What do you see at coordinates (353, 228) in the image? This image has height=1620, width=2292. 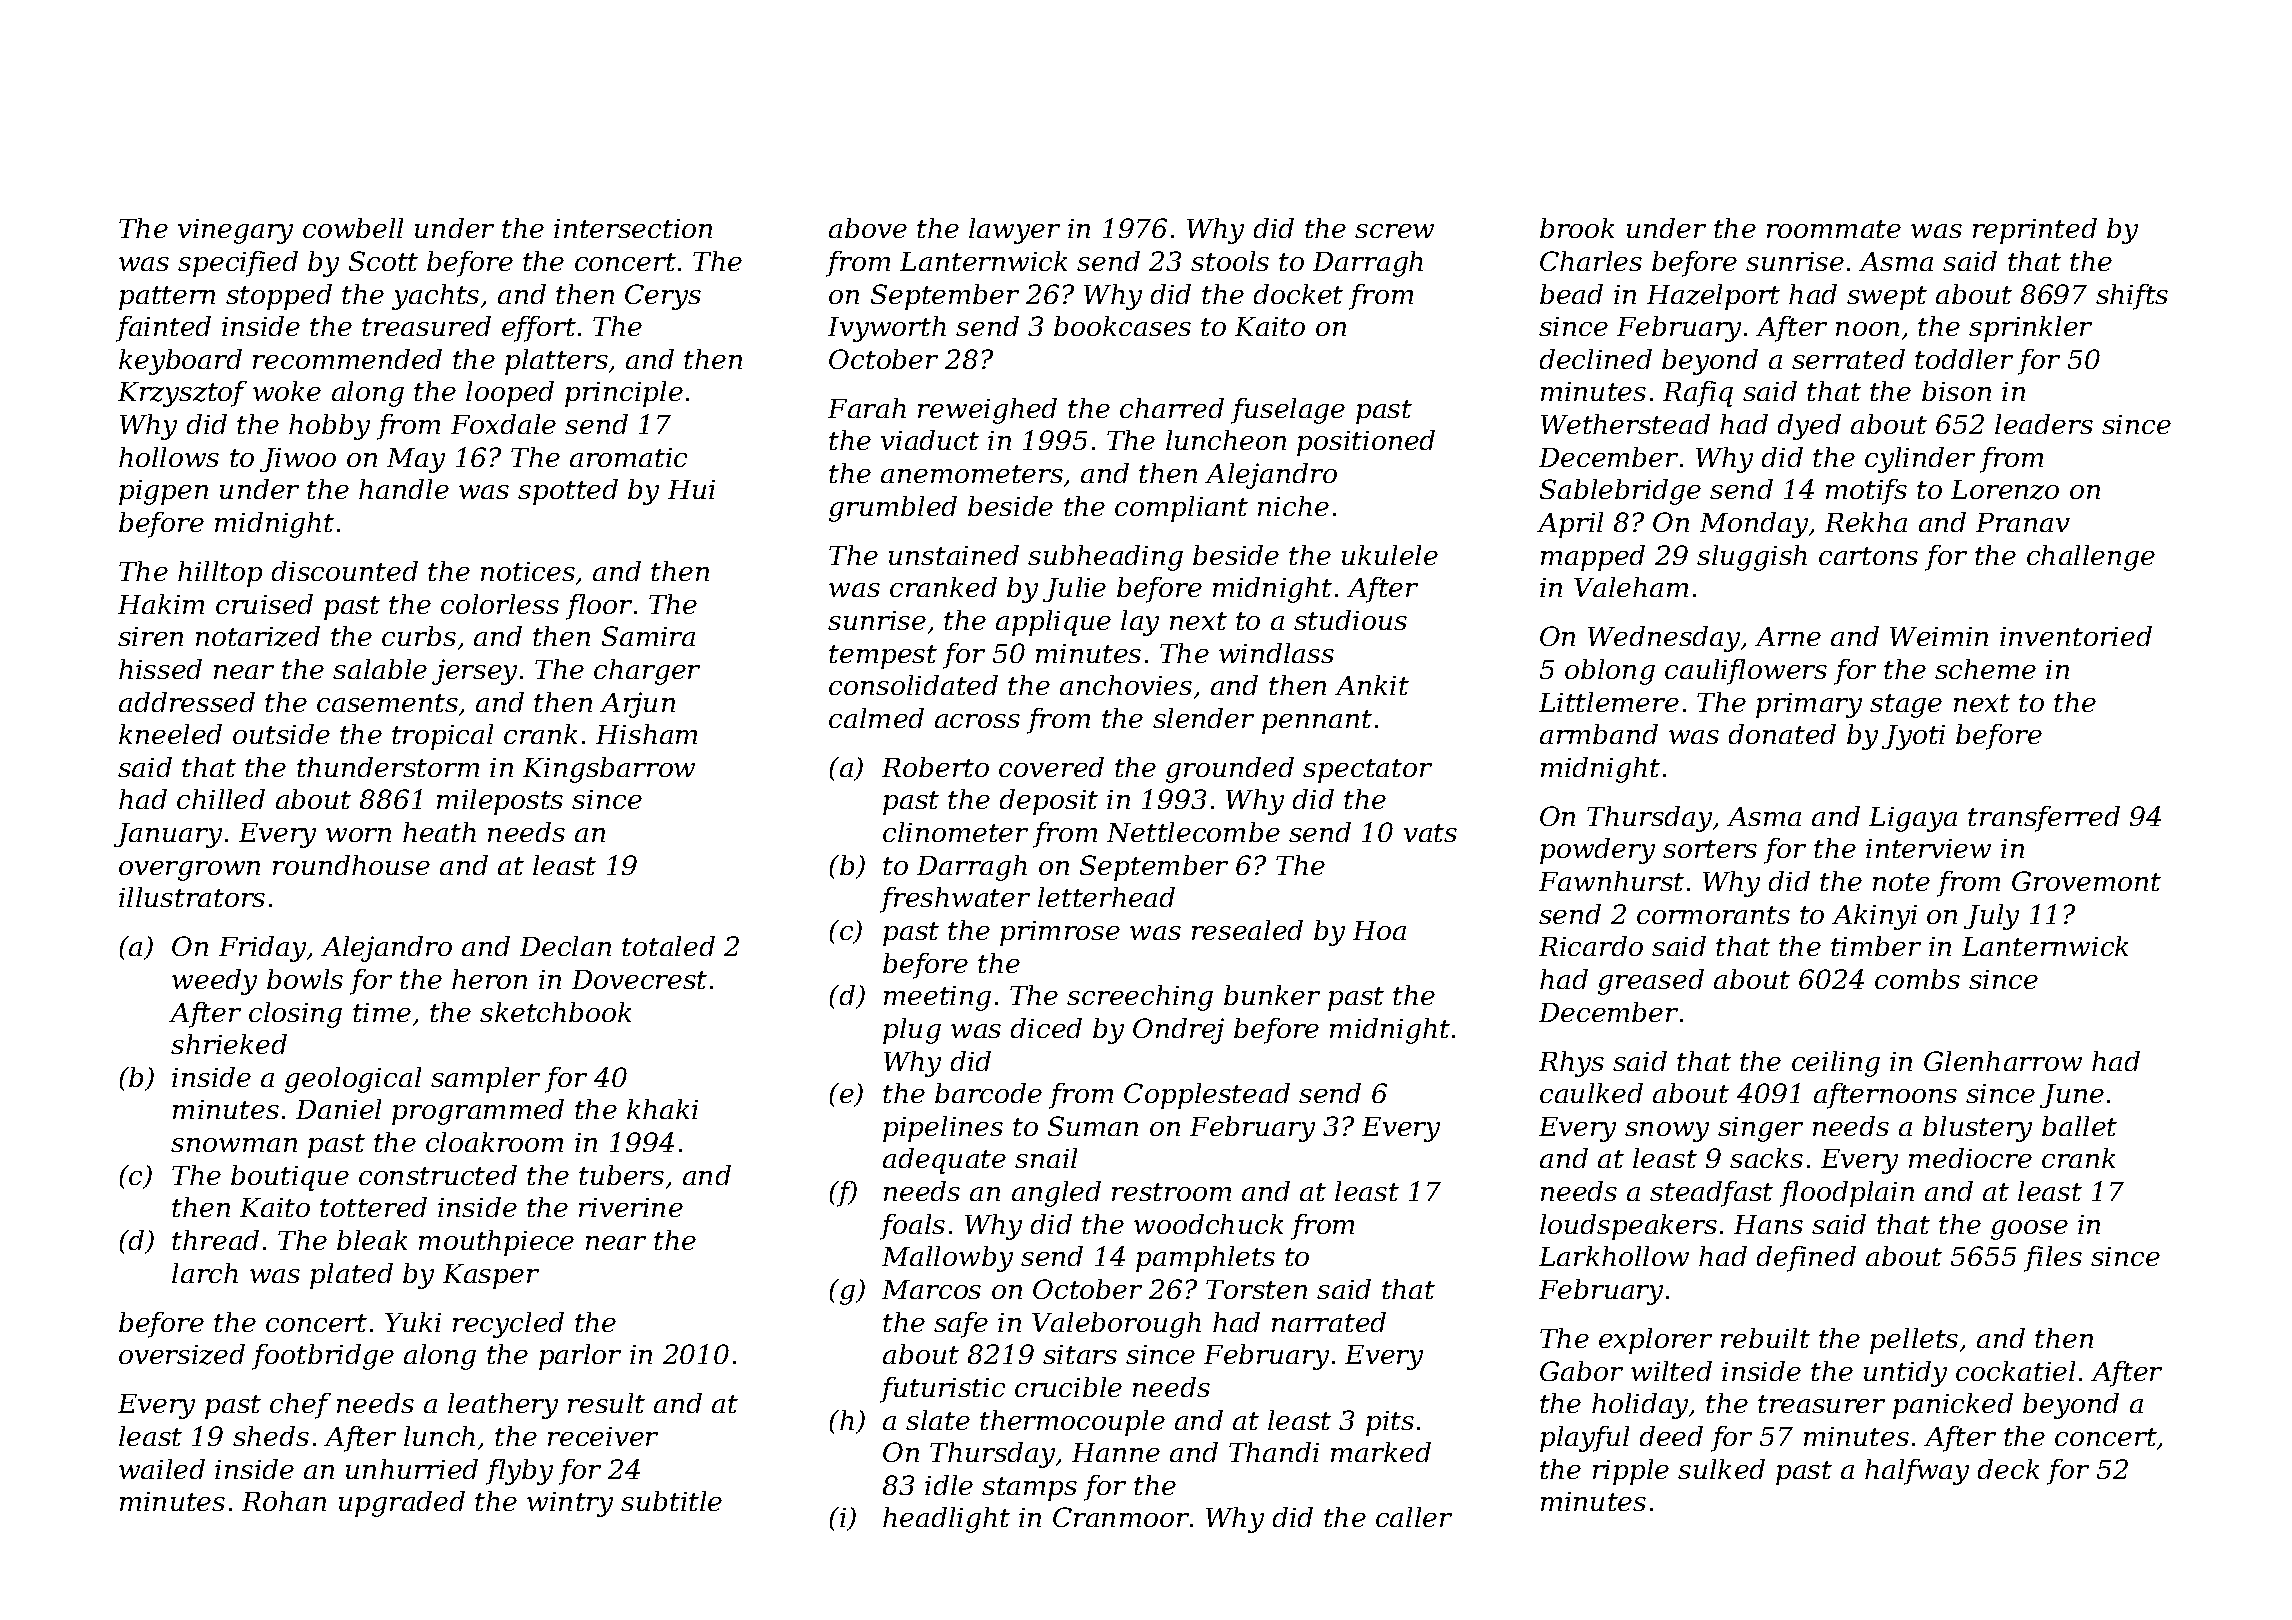 I see `cowbell` at bounding box center [353, 228].
